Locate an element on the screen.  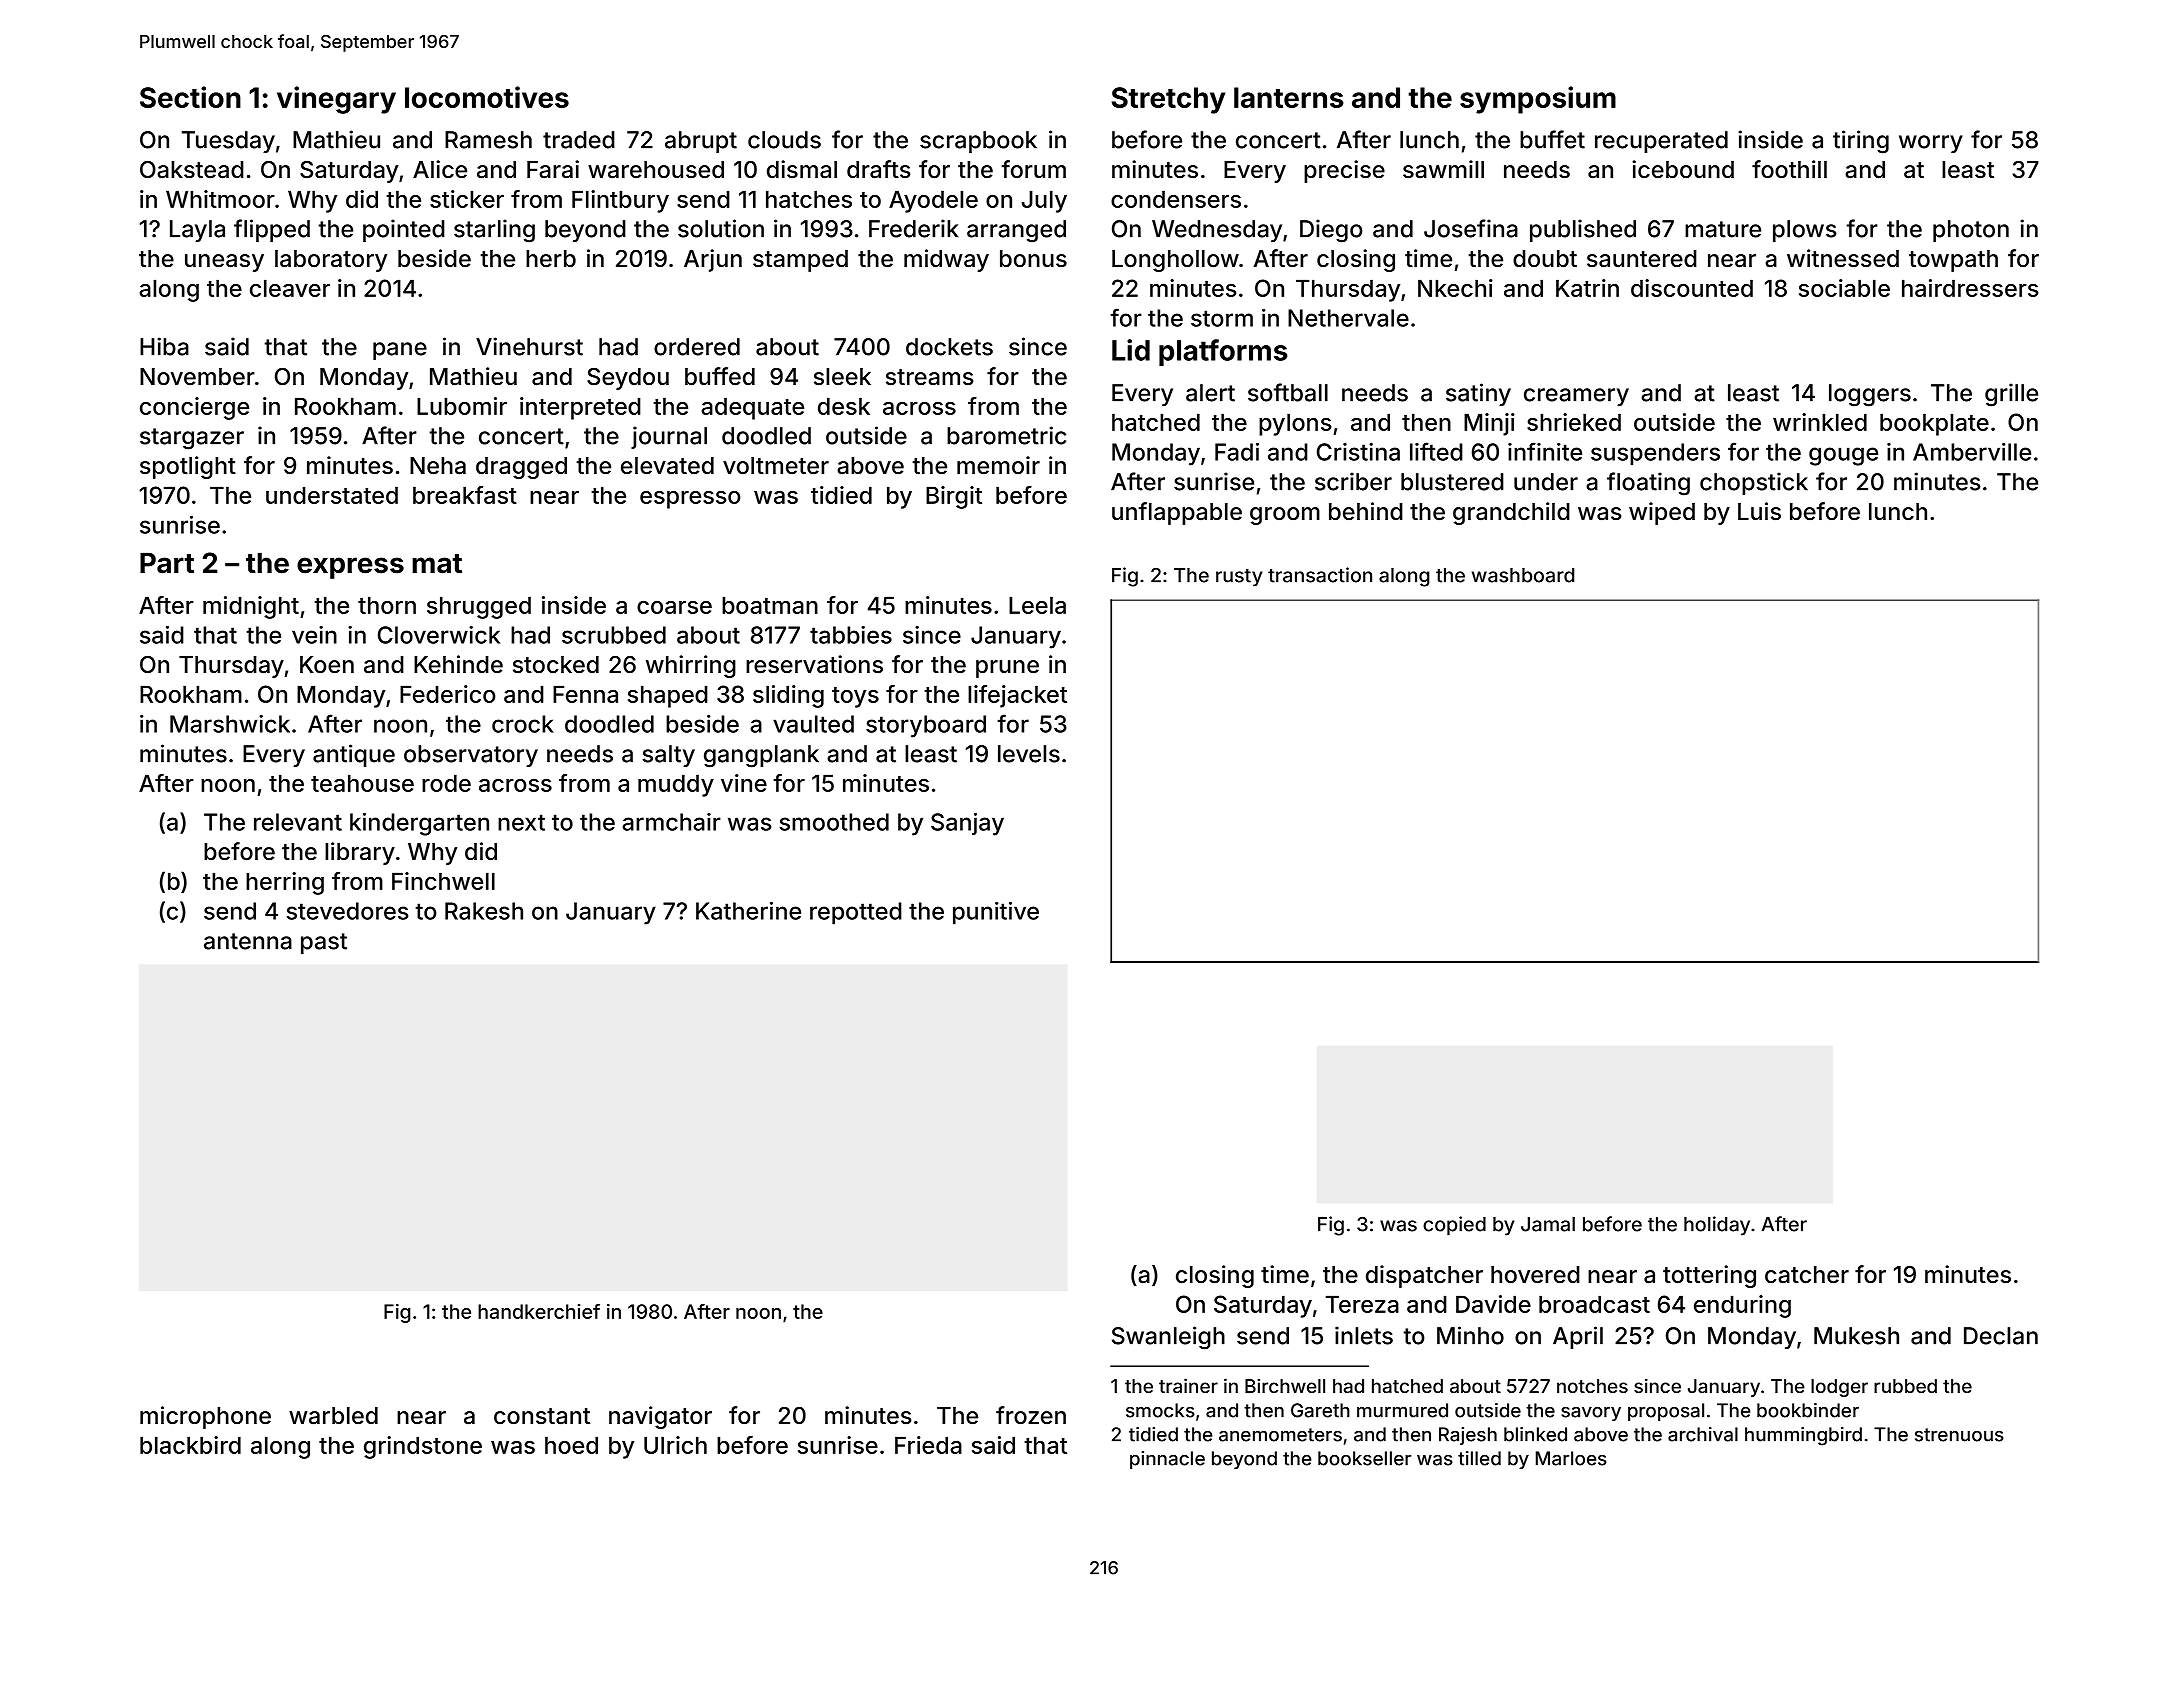
streams is located at coordinates (930, 377).
